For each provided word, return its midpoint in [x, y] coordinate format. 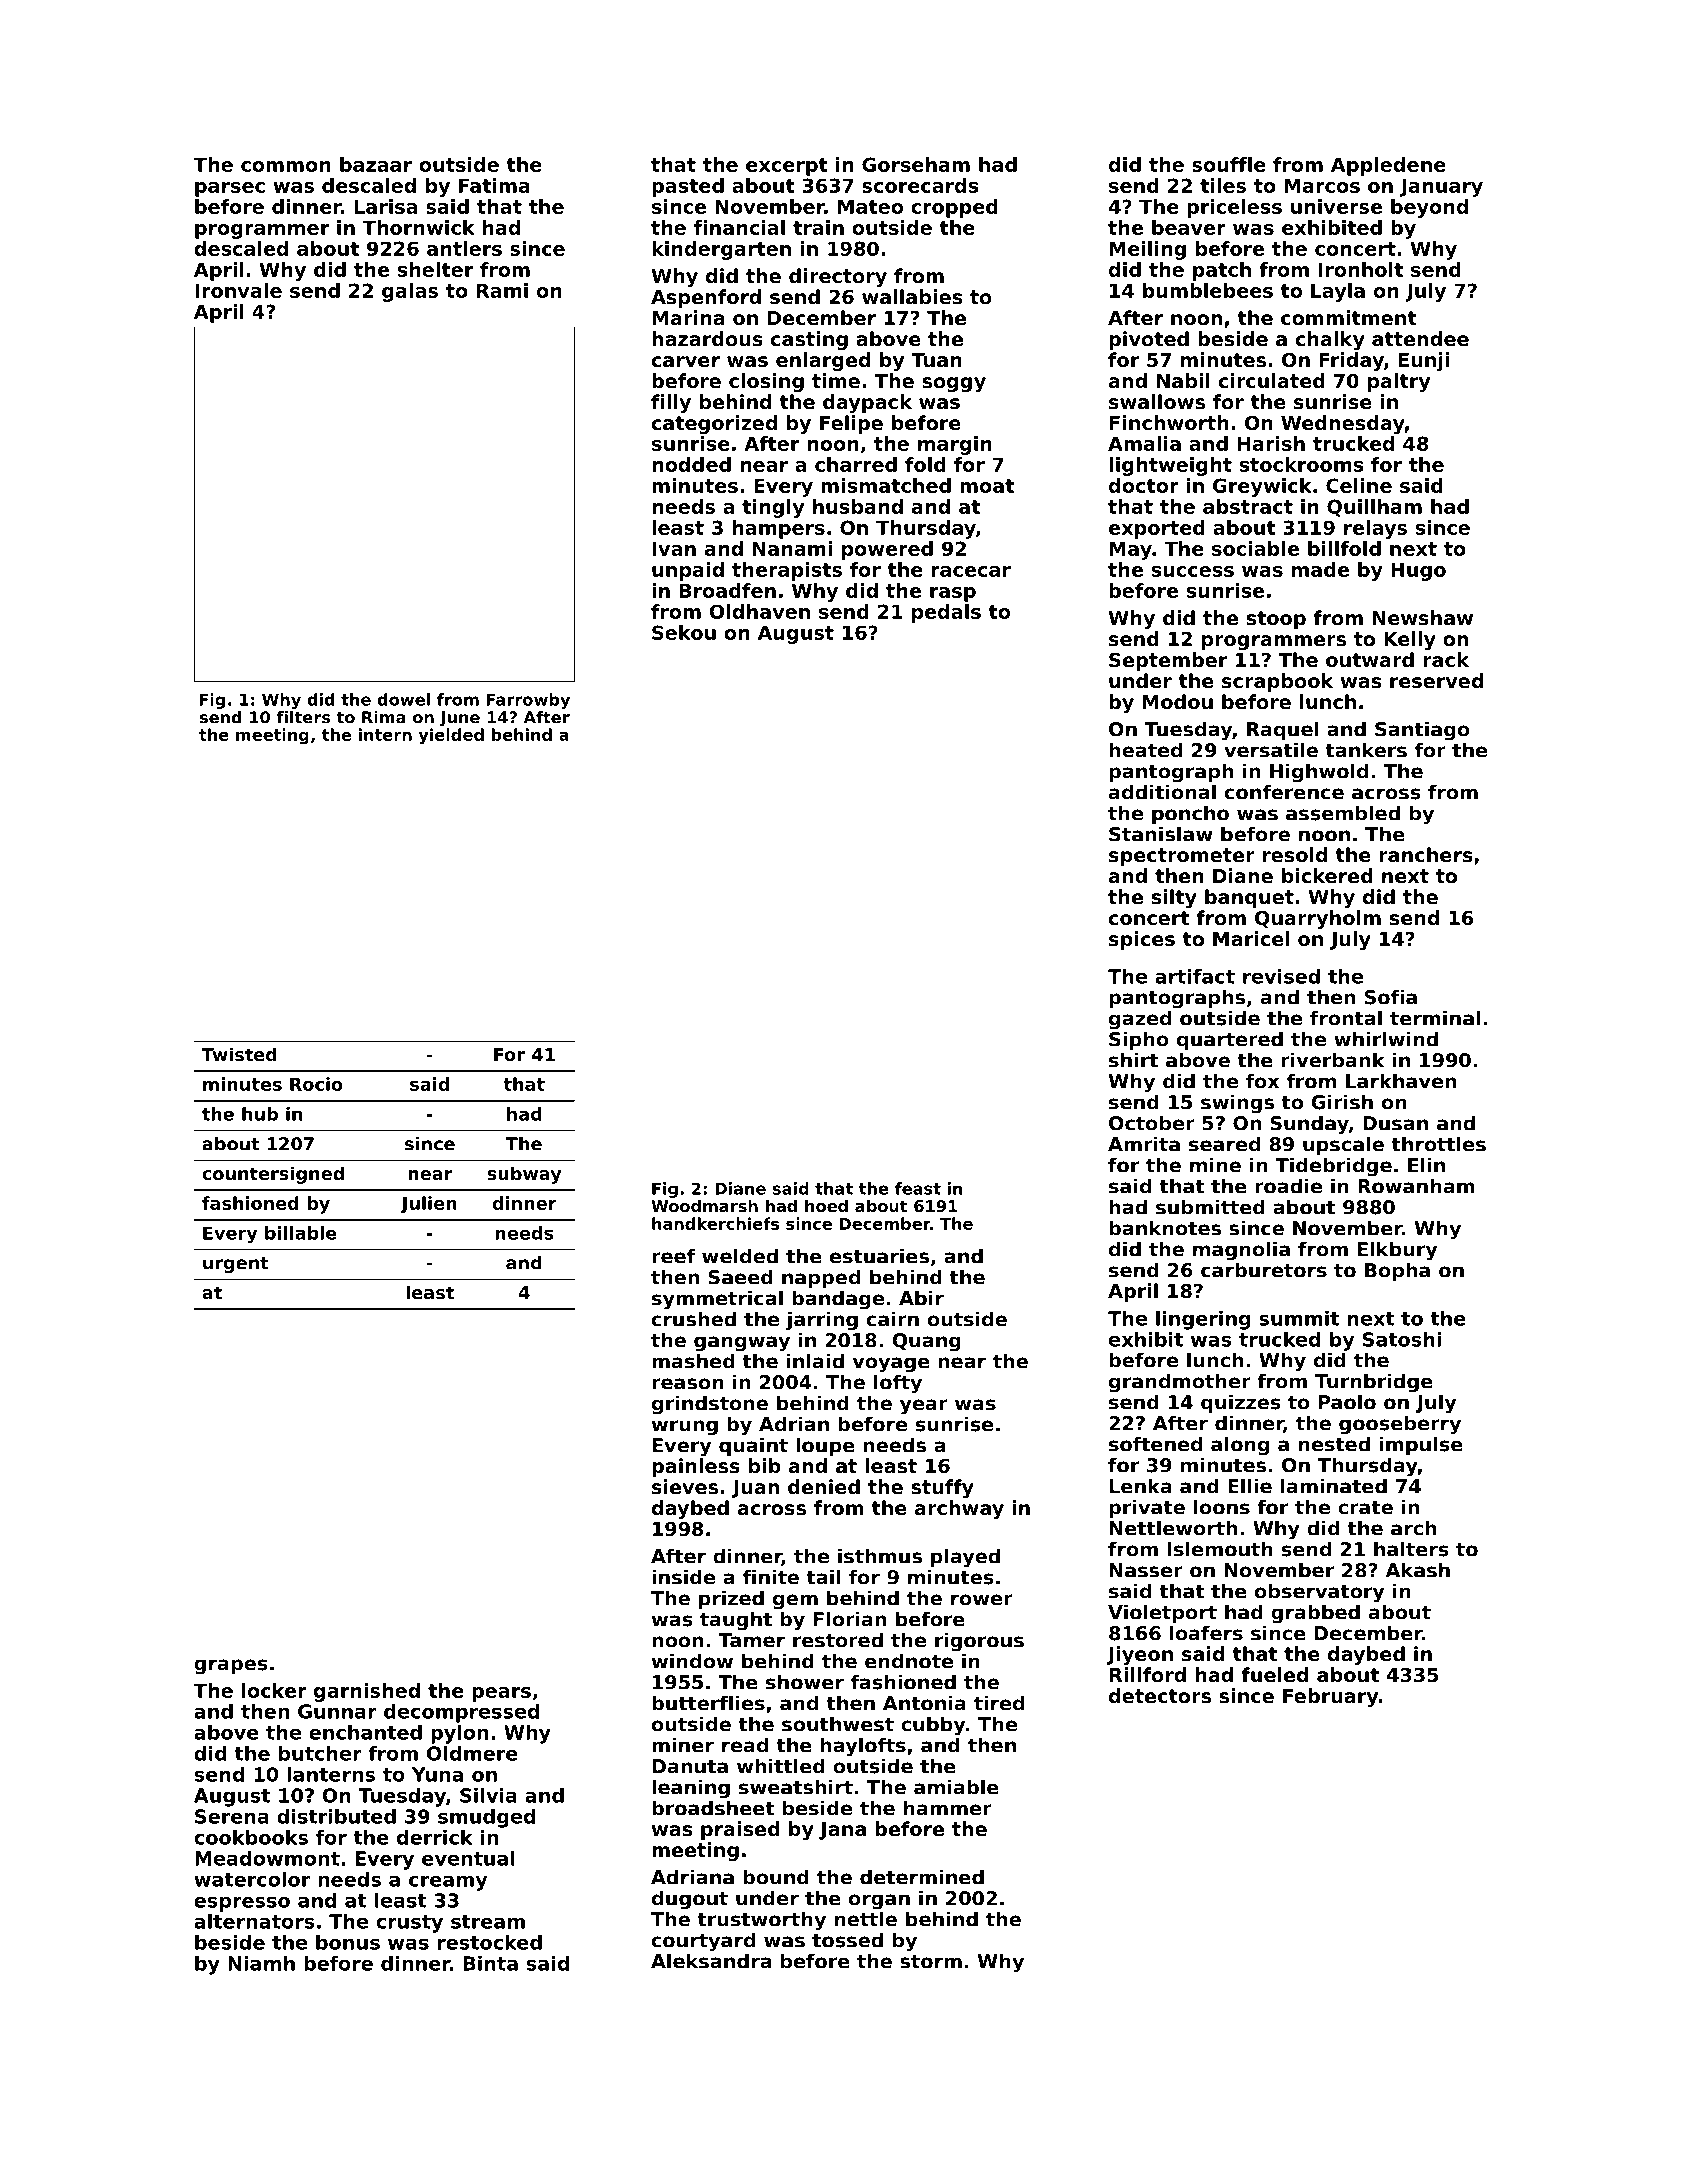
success [1193, 571]
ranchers [1426, 854]
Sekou [684, 632]
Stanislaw [1161, 834]
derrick [435, 1837]
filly [671, 403]
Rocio [316, 1084]
